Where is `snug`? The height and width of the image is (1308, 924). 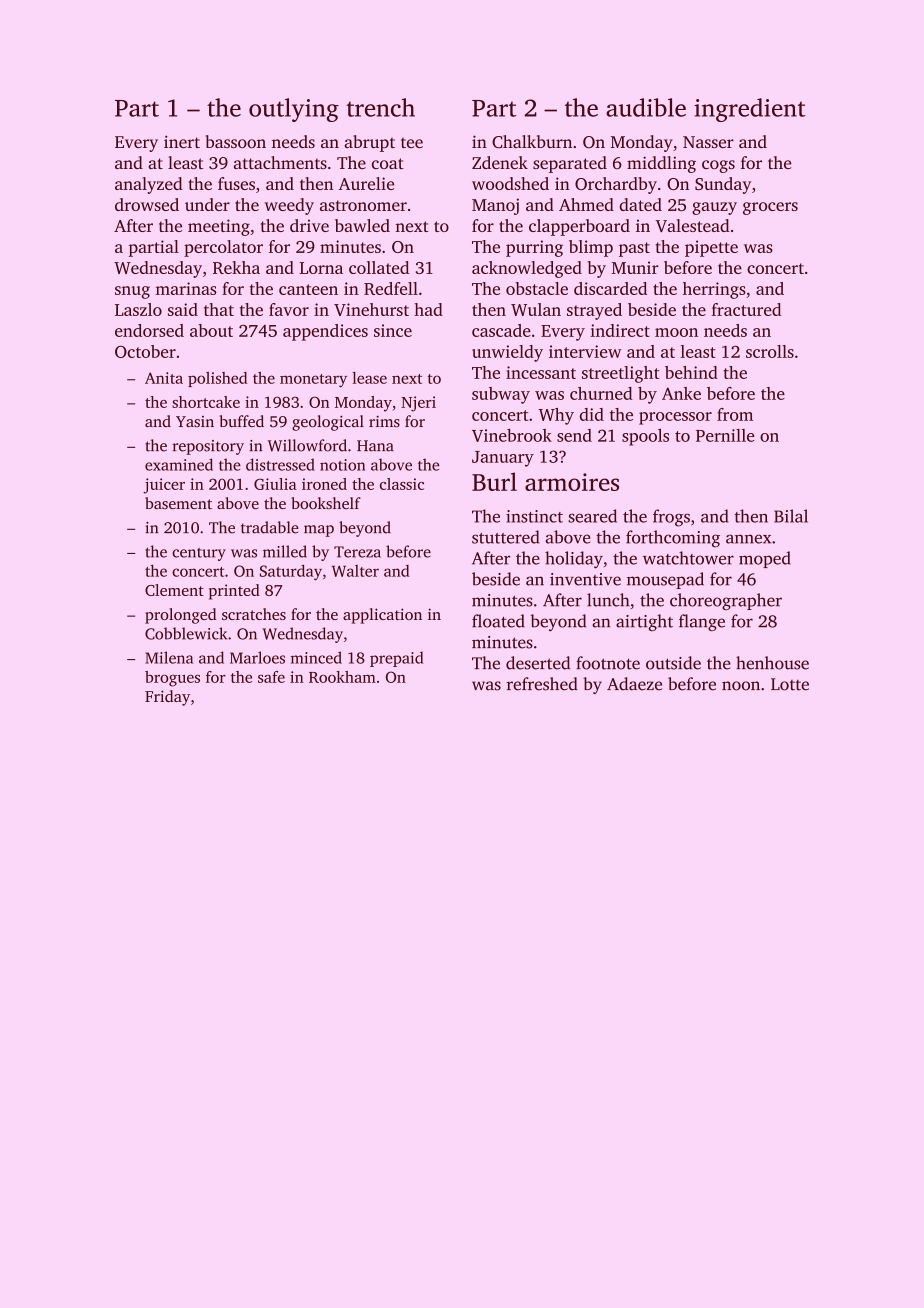 snug is located at coordinates (132, 292).
